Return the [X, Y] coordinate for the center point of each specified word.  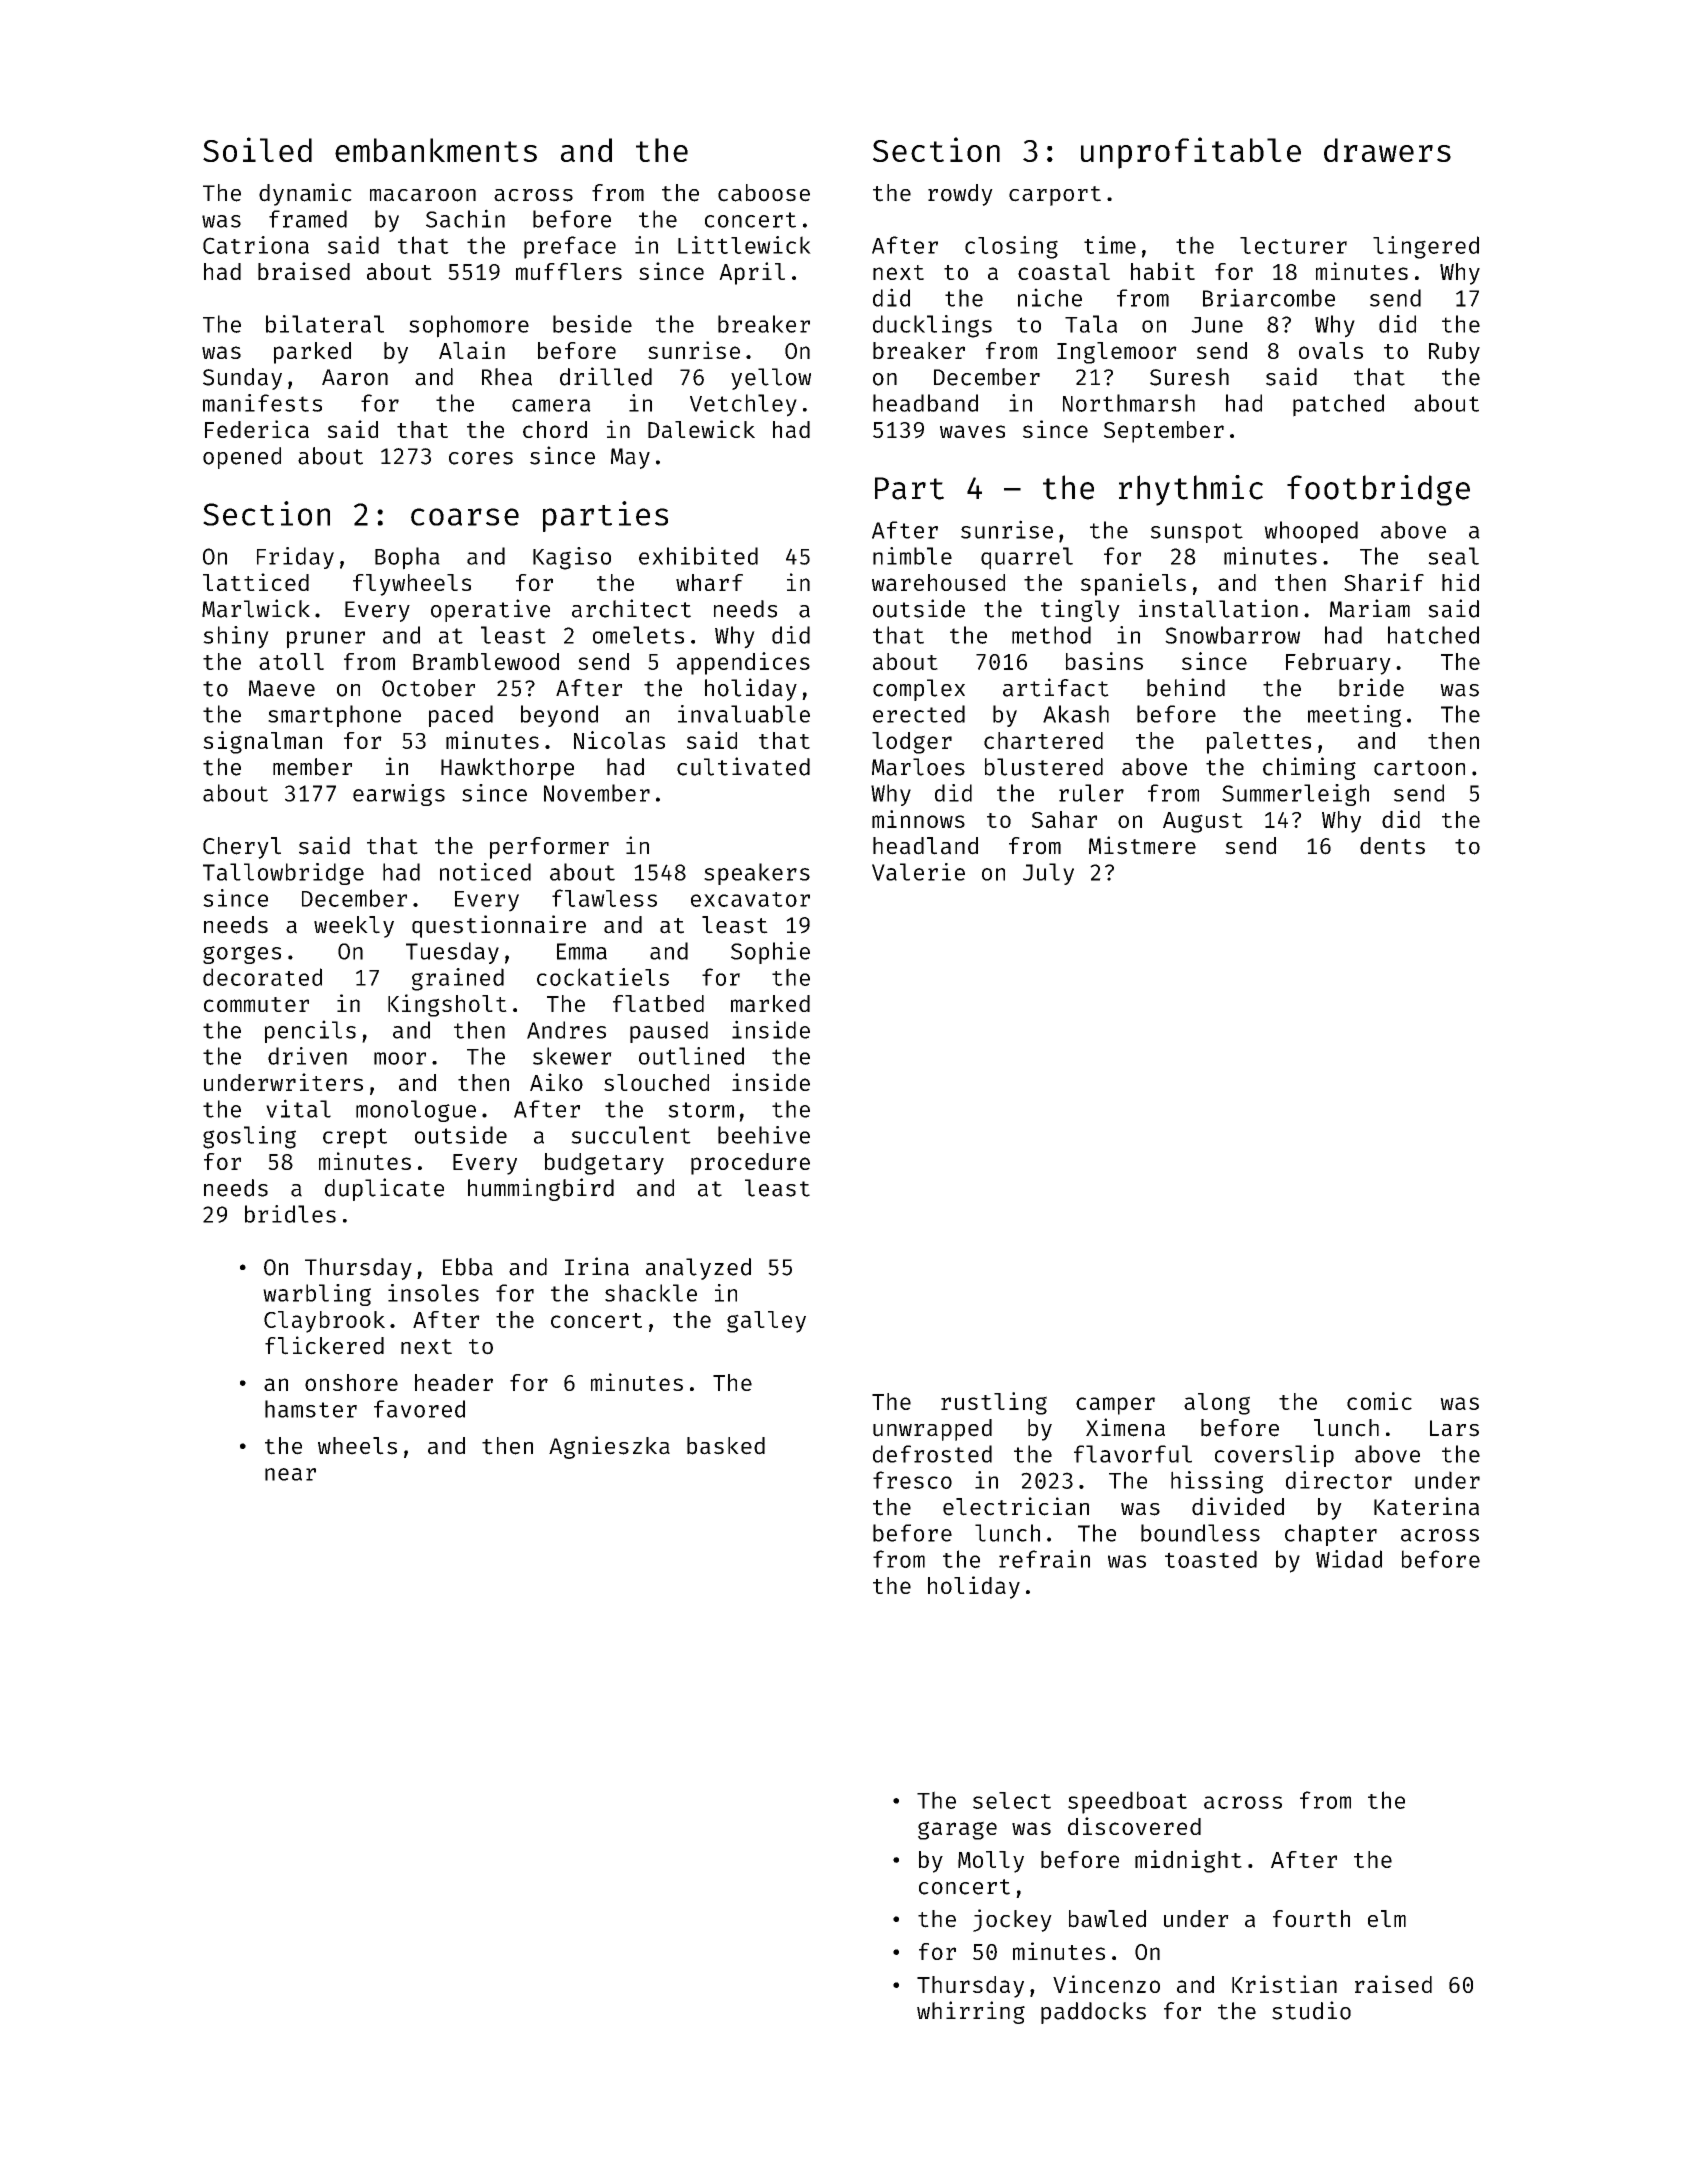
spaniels [1133, 584]
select [1012, 1800]
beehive [764, 1135]
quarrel [1027, 558]
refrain [1044, 1559]
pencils [310, 1031]
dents [1392, 846]
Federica [257, 429]
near [290, 1474]
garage [957, 1830]
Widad [1349, 1559]
